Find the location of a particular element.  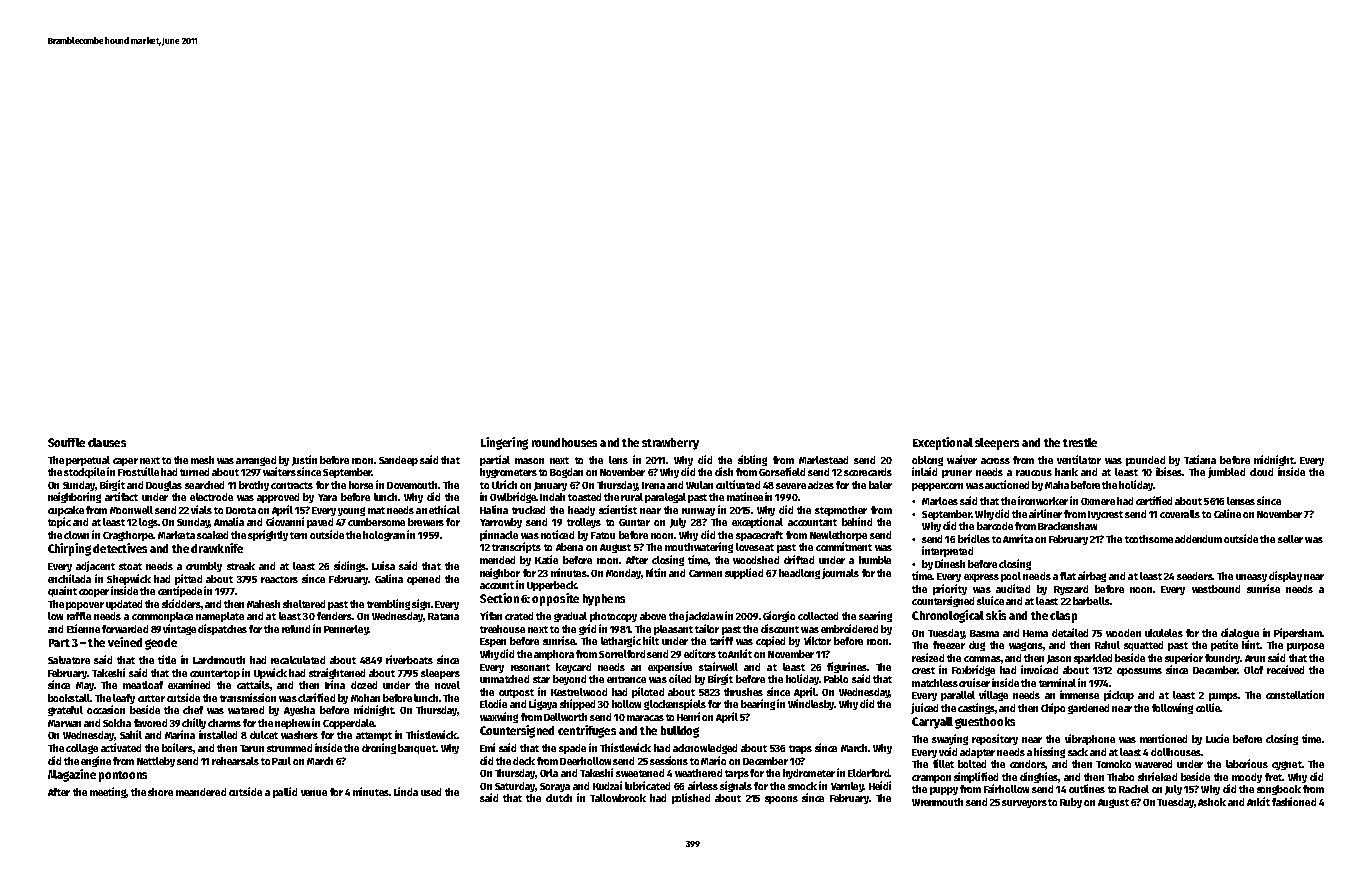

venue is located at coordinates (314, 793).
